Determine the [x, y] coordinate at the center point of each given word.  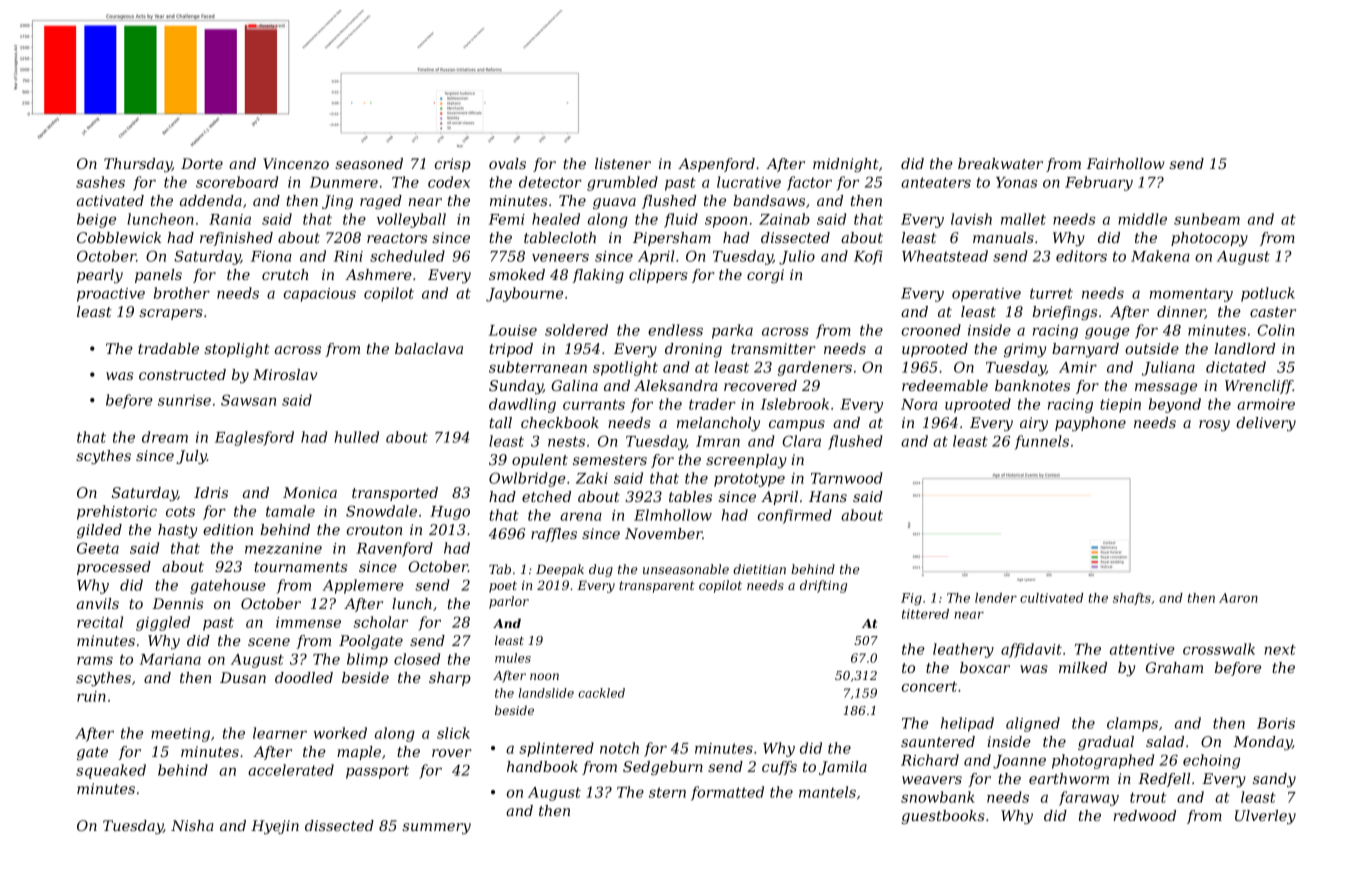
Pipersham [672, 239]
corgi [765, 276]
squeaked [111, 771]
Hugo [450, 513]
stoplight [237, 350]
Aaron [1238, 598]
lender [996, 598]
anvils [98, 603]
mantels [827, 792]
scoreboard [237, 182]
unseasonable [686, 569]
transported [395, 494]
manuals [1003, 237]
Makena [1160, 256]
